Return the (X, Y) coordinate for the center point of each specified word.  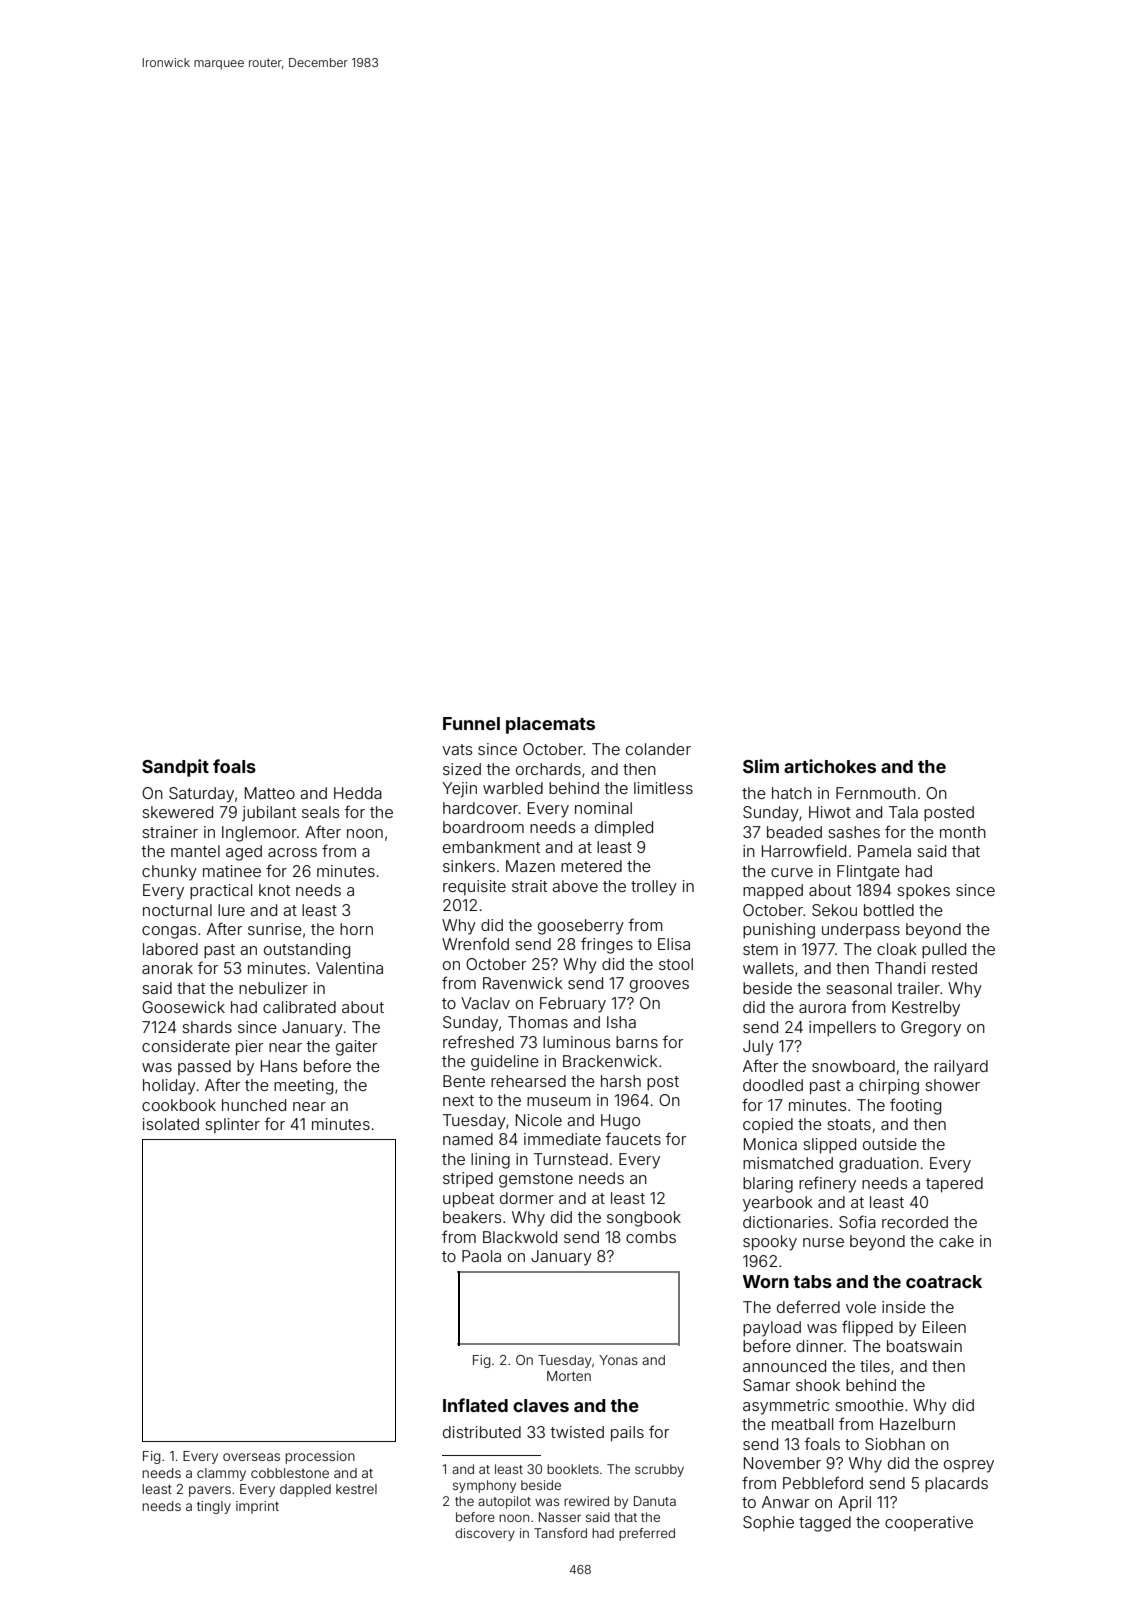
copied (768, 1125)
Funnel (471, 723)
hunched (254, 1105)
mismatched (788, 1163)
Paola (481, 1256)
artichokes (830, 766)
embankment (491, 847)
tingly (214, 1507)
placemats (550, 725)
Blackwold (520, 1237)
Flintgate (868, 873)
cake (956, 1241)
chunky (169, 873)
